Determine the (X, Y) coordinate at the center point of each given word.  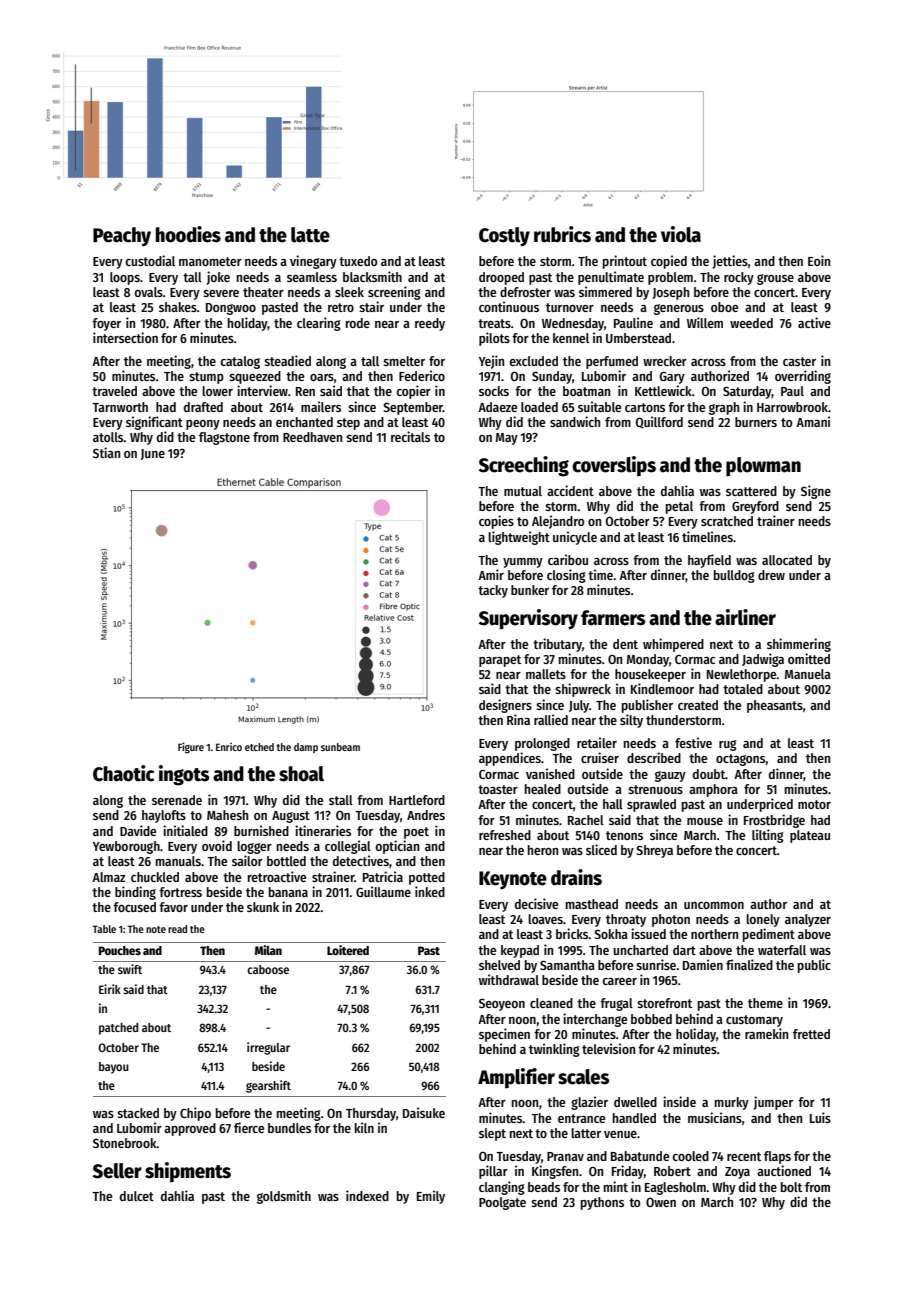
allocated (787, 560)
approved (190, 1129)
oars (322, 377)
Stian (106, 452)
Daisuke (424, 1112)
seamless (312, 277)
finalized (749, 964)
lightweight (519, 538)
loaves (545, 919)
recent (744, 1156)
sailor (247, 860)
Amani (813, 421)
